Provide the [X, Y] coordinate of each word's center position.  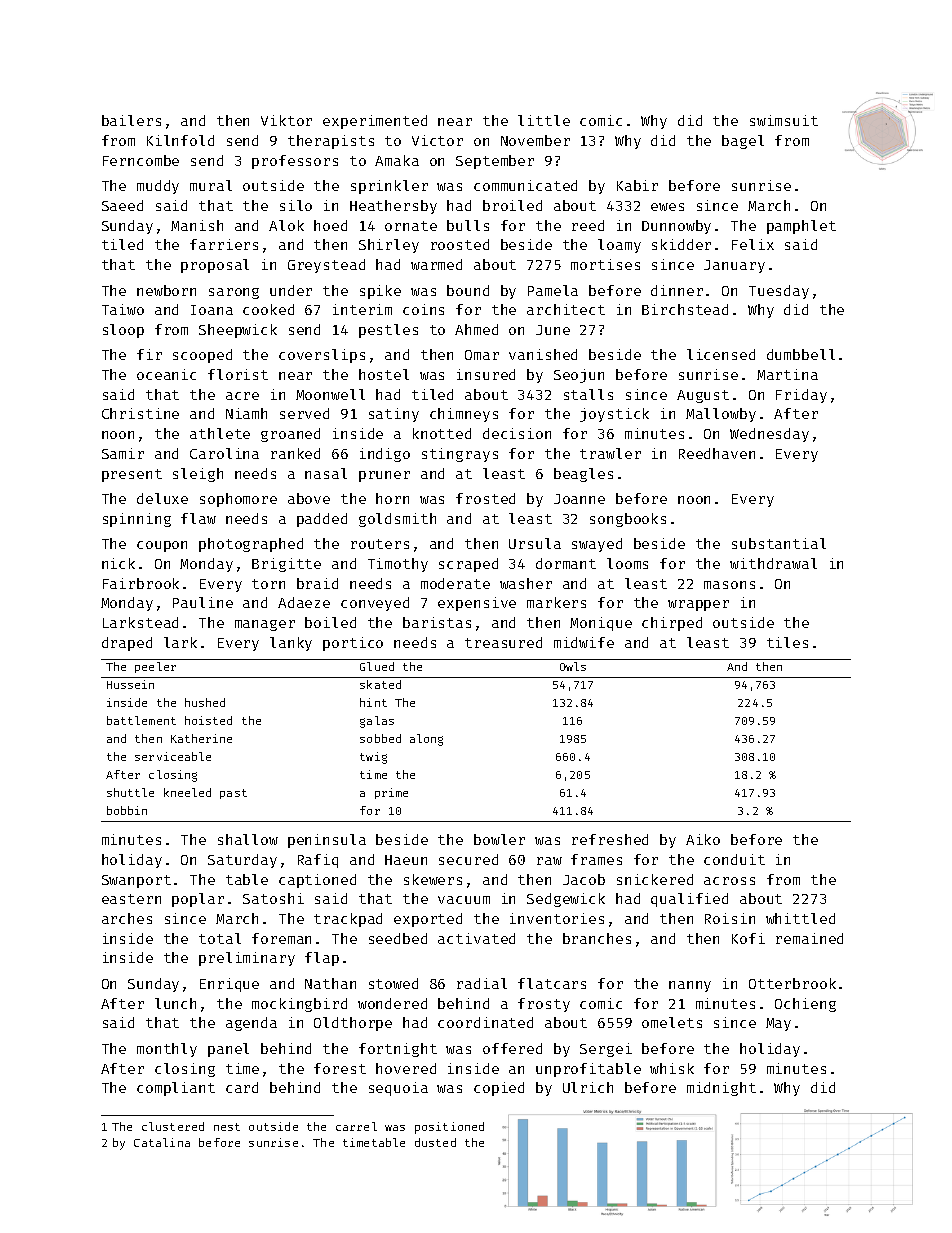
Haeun [406, 860]
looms [627, 563]
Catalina [162, 1142]
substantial [779, 543]
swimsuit [784, 120]
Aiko [703, 839]
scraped [468, 565]
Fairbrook [141, 583]
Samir [123, 453]
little [544, 120]
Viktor [286, 120]
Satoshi [273, 898]
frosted [485, 498]
